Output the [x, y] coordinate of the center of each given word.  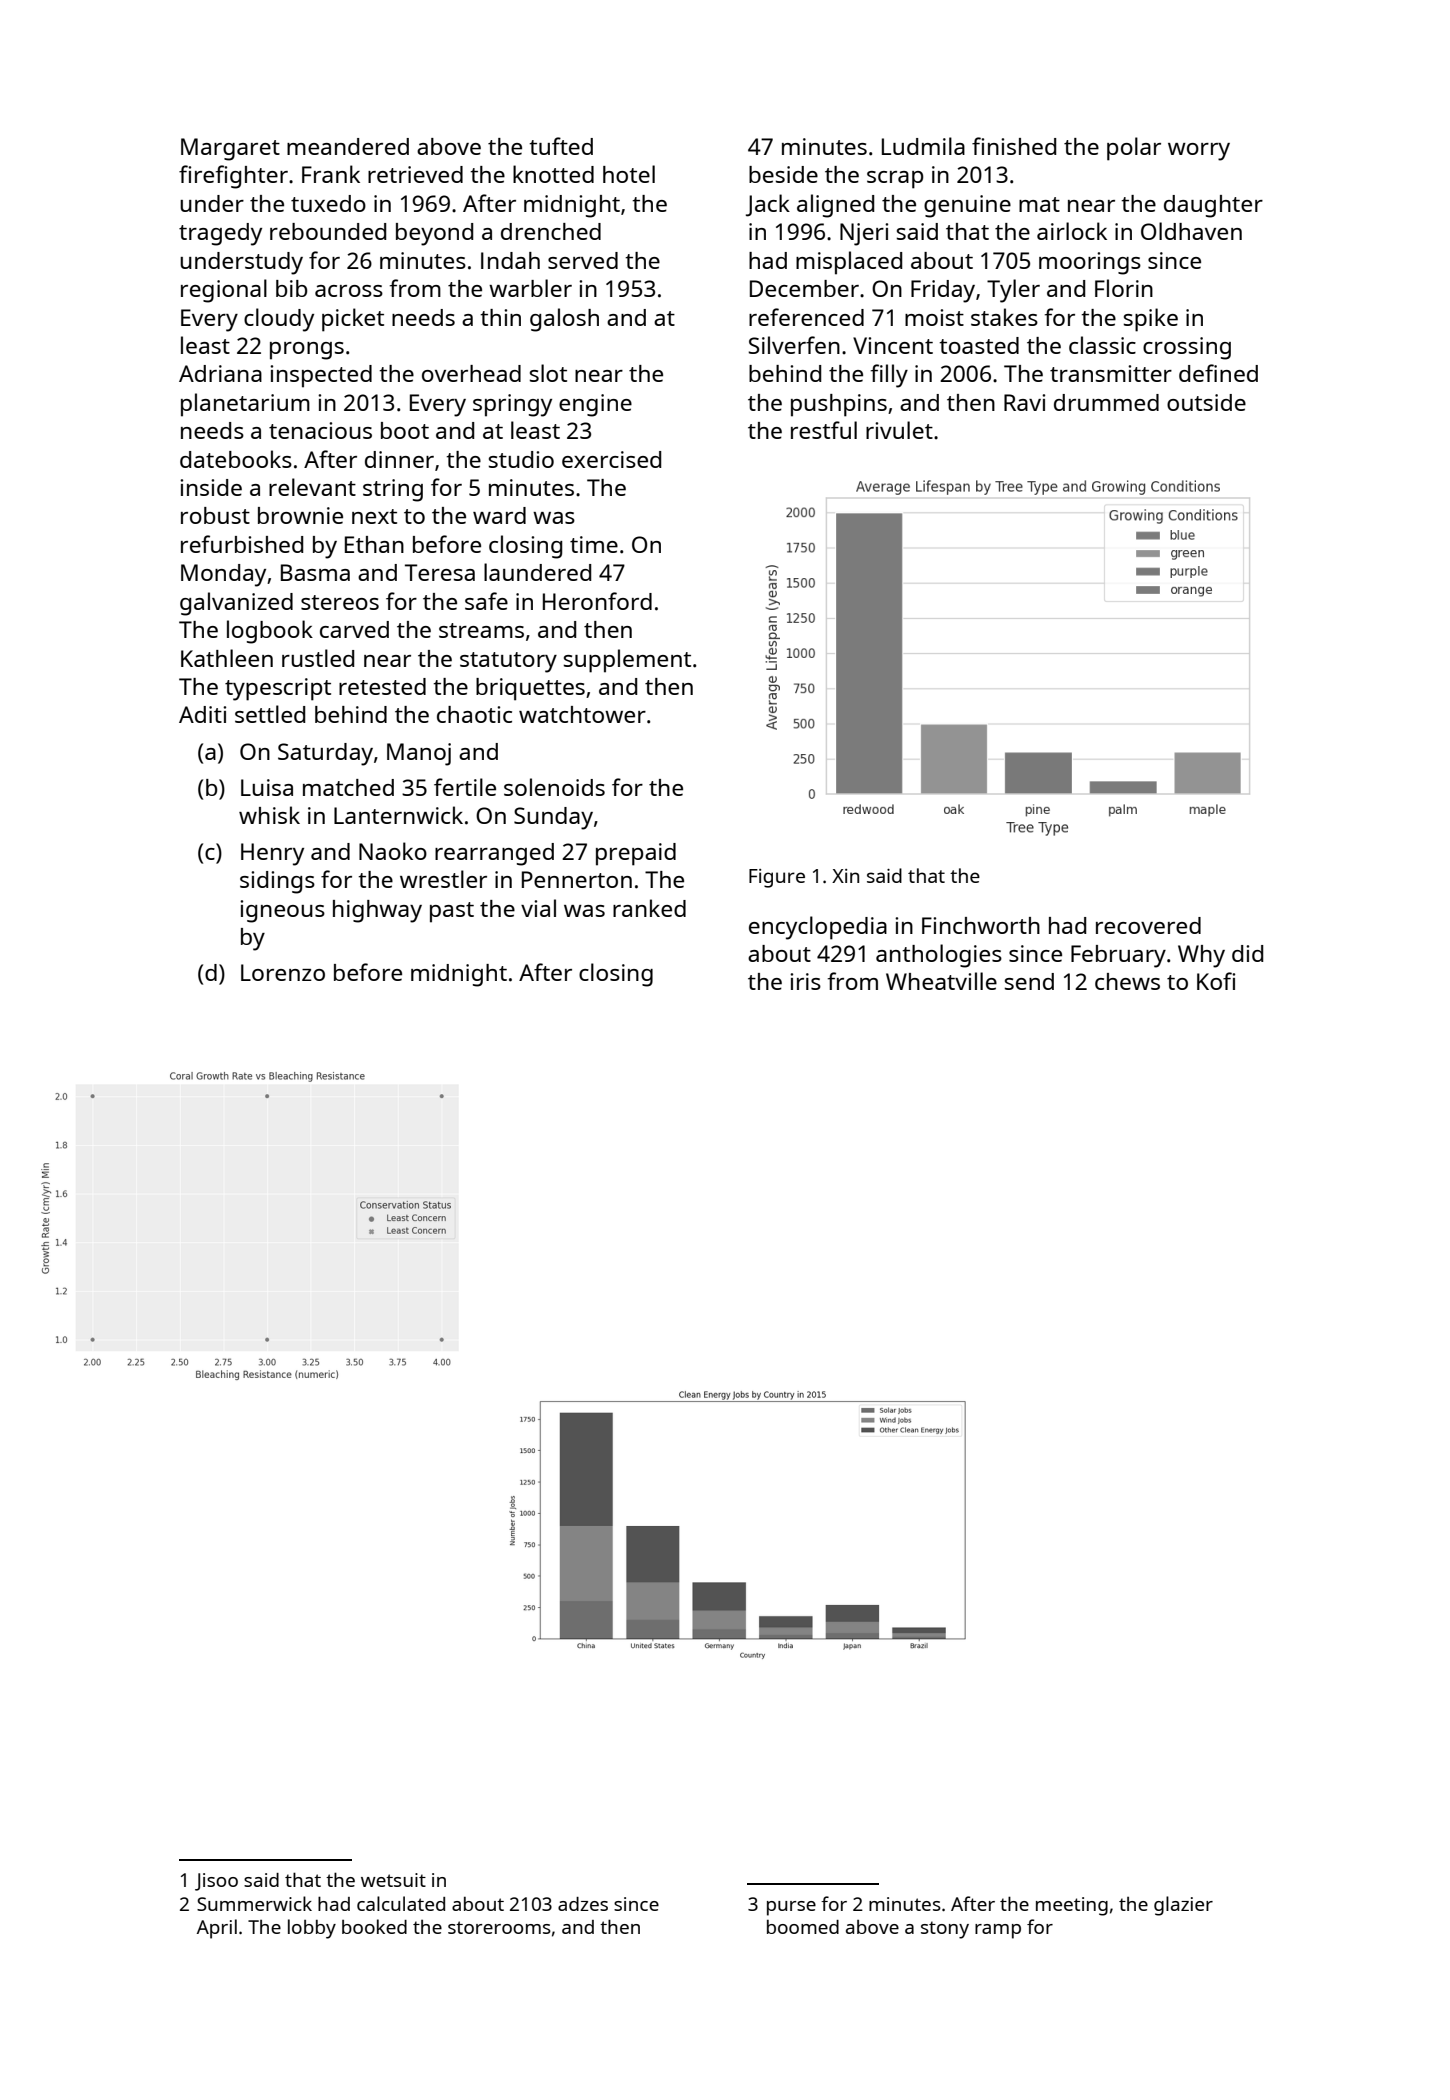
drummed [1106, 402]
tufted [561, 146]
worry [1199, 152]
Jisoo [216, 1882]
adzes [583, 1904]
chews [1127, 981]
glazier [1183, 1906]
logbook [270, 632]
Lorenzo [283, 972]
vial [538, 908]
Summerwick [254, 1903]
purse [791, 1908]
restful [824, 430]
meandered [348, 146]
